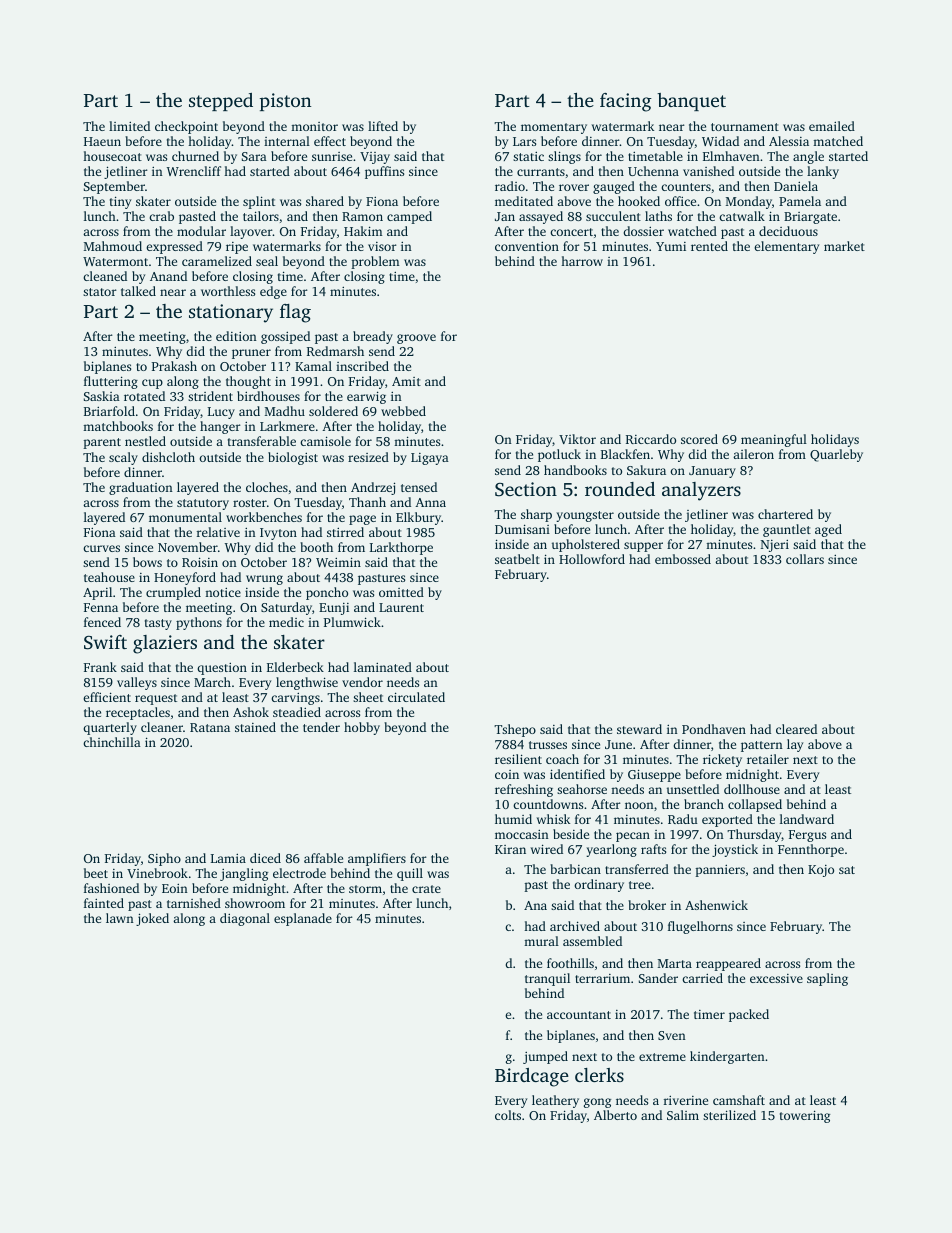  I want to click on Pondhaven, so click(714, 729).
